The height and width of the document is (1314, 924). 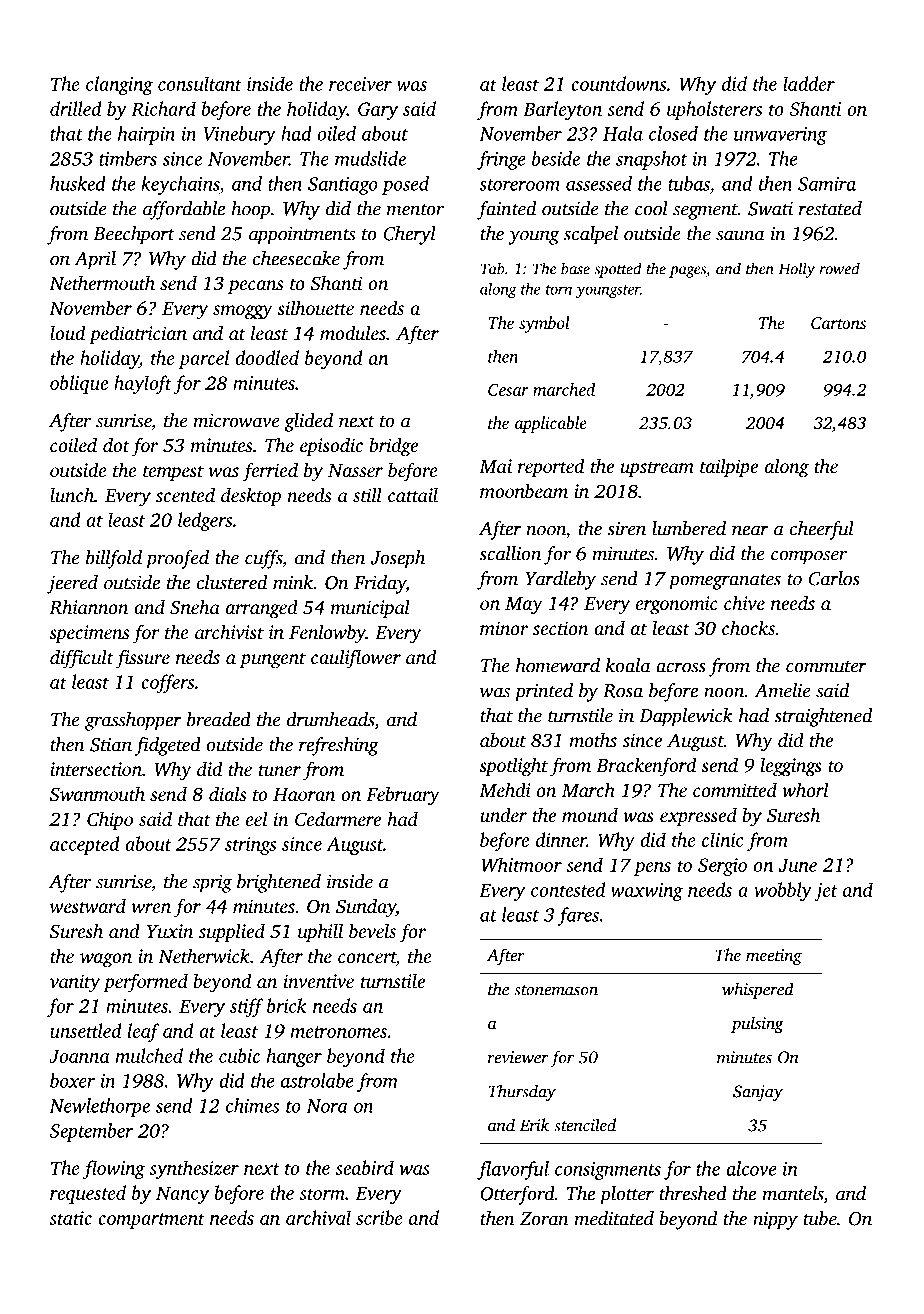 I want to click on pages, so click(x=687, y=272).
